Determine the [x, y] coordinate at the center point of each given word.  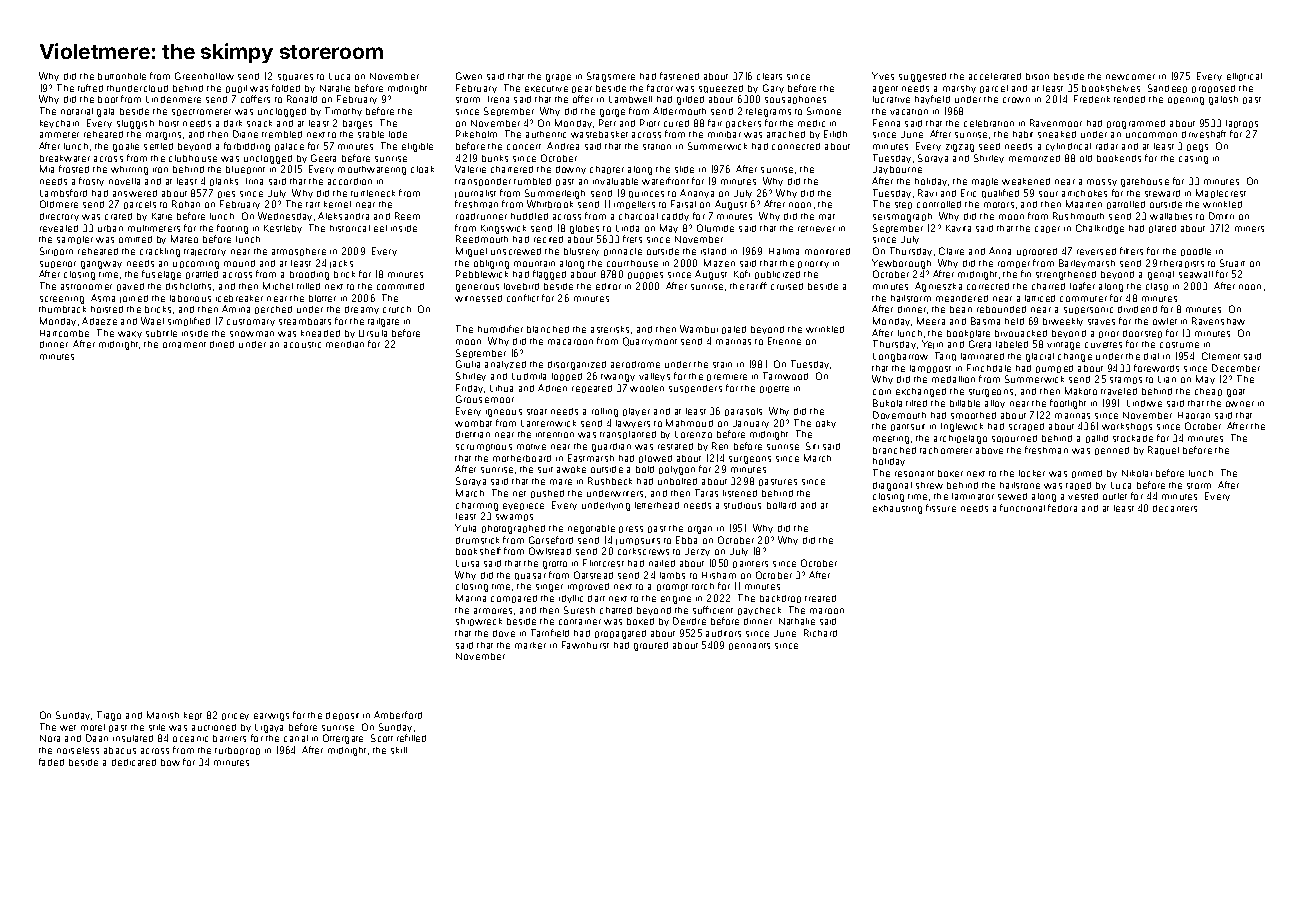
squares [295, 77]
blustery [581, 252]
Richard [820, 633]
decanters [1175, 508]
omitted [135, 239]
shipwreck [479, 622]
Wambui [699, 329]
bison [1037, 76]
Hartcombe [64, 333]
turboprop [237, 751]
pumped [1054, 369]
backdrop [780, 599]
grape [558, 78]
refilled [411, 738]
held [1014, 321]
